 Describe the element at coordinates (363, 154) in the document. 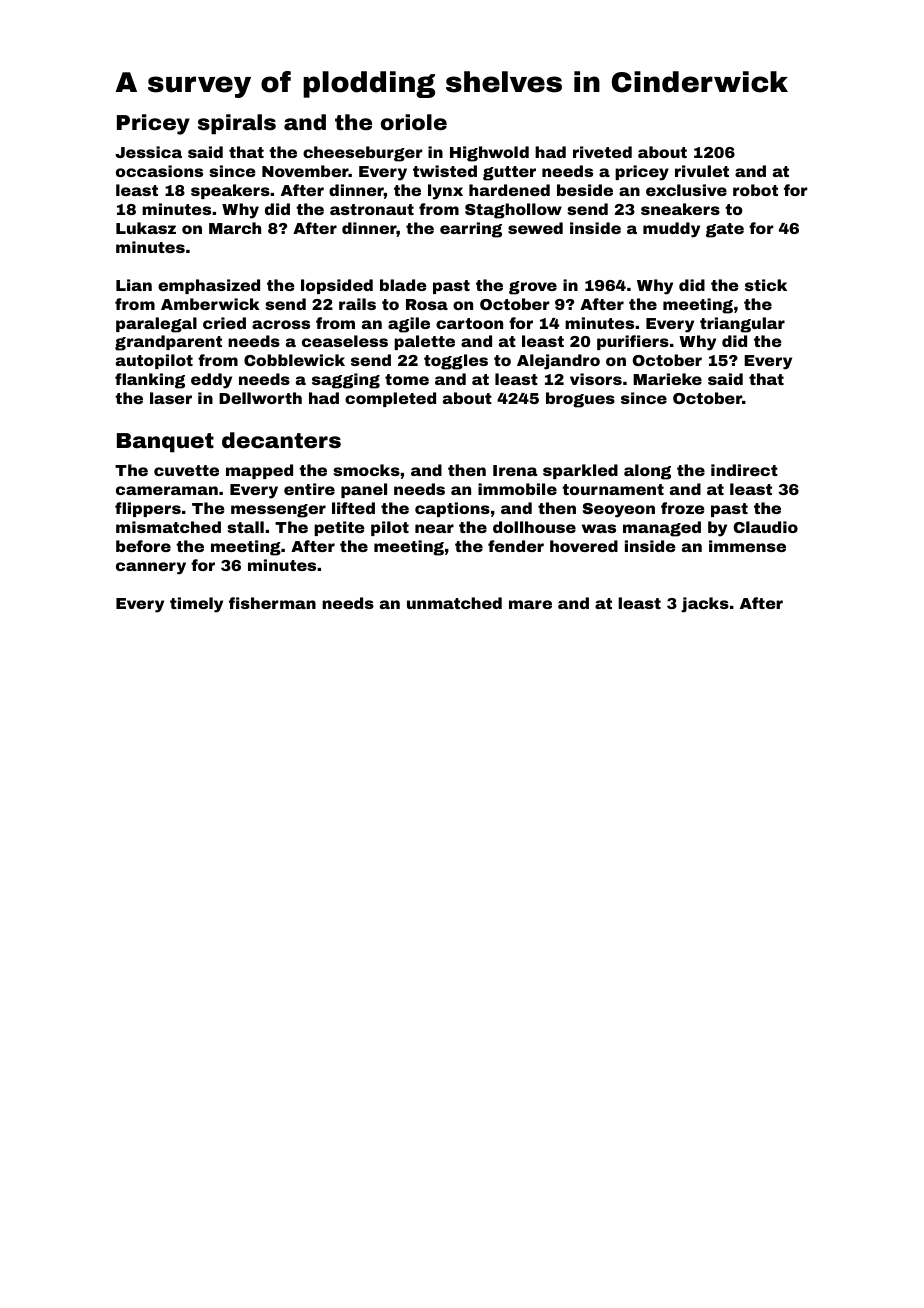

I see `cheeseburger` at that location.
